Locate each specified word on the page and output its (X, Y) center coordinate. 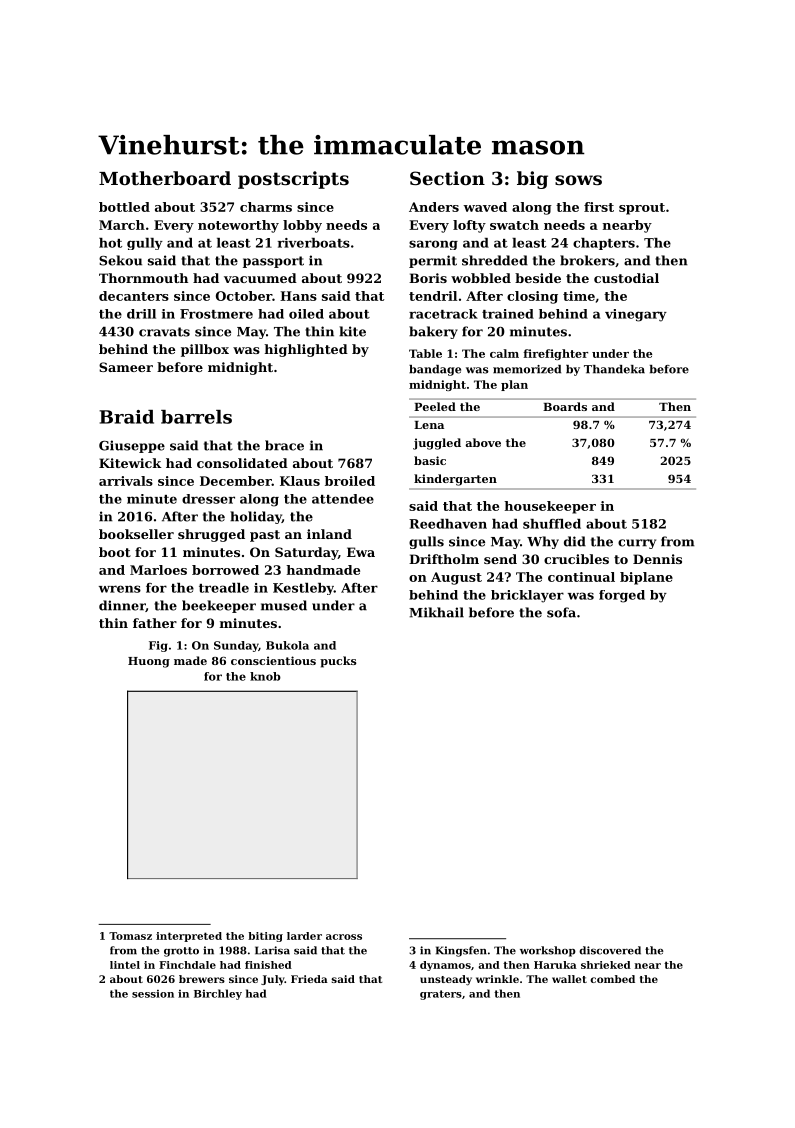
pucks (338, 662)
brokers (587, 260)
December (236, 481)
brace (284, 445)
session (153, 994)
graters (441, 995)
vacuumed (260, 278)
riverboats (314, 243)
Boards (565, 406)
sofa (561, 612)
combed (612, 979)
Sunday (236, 646)
